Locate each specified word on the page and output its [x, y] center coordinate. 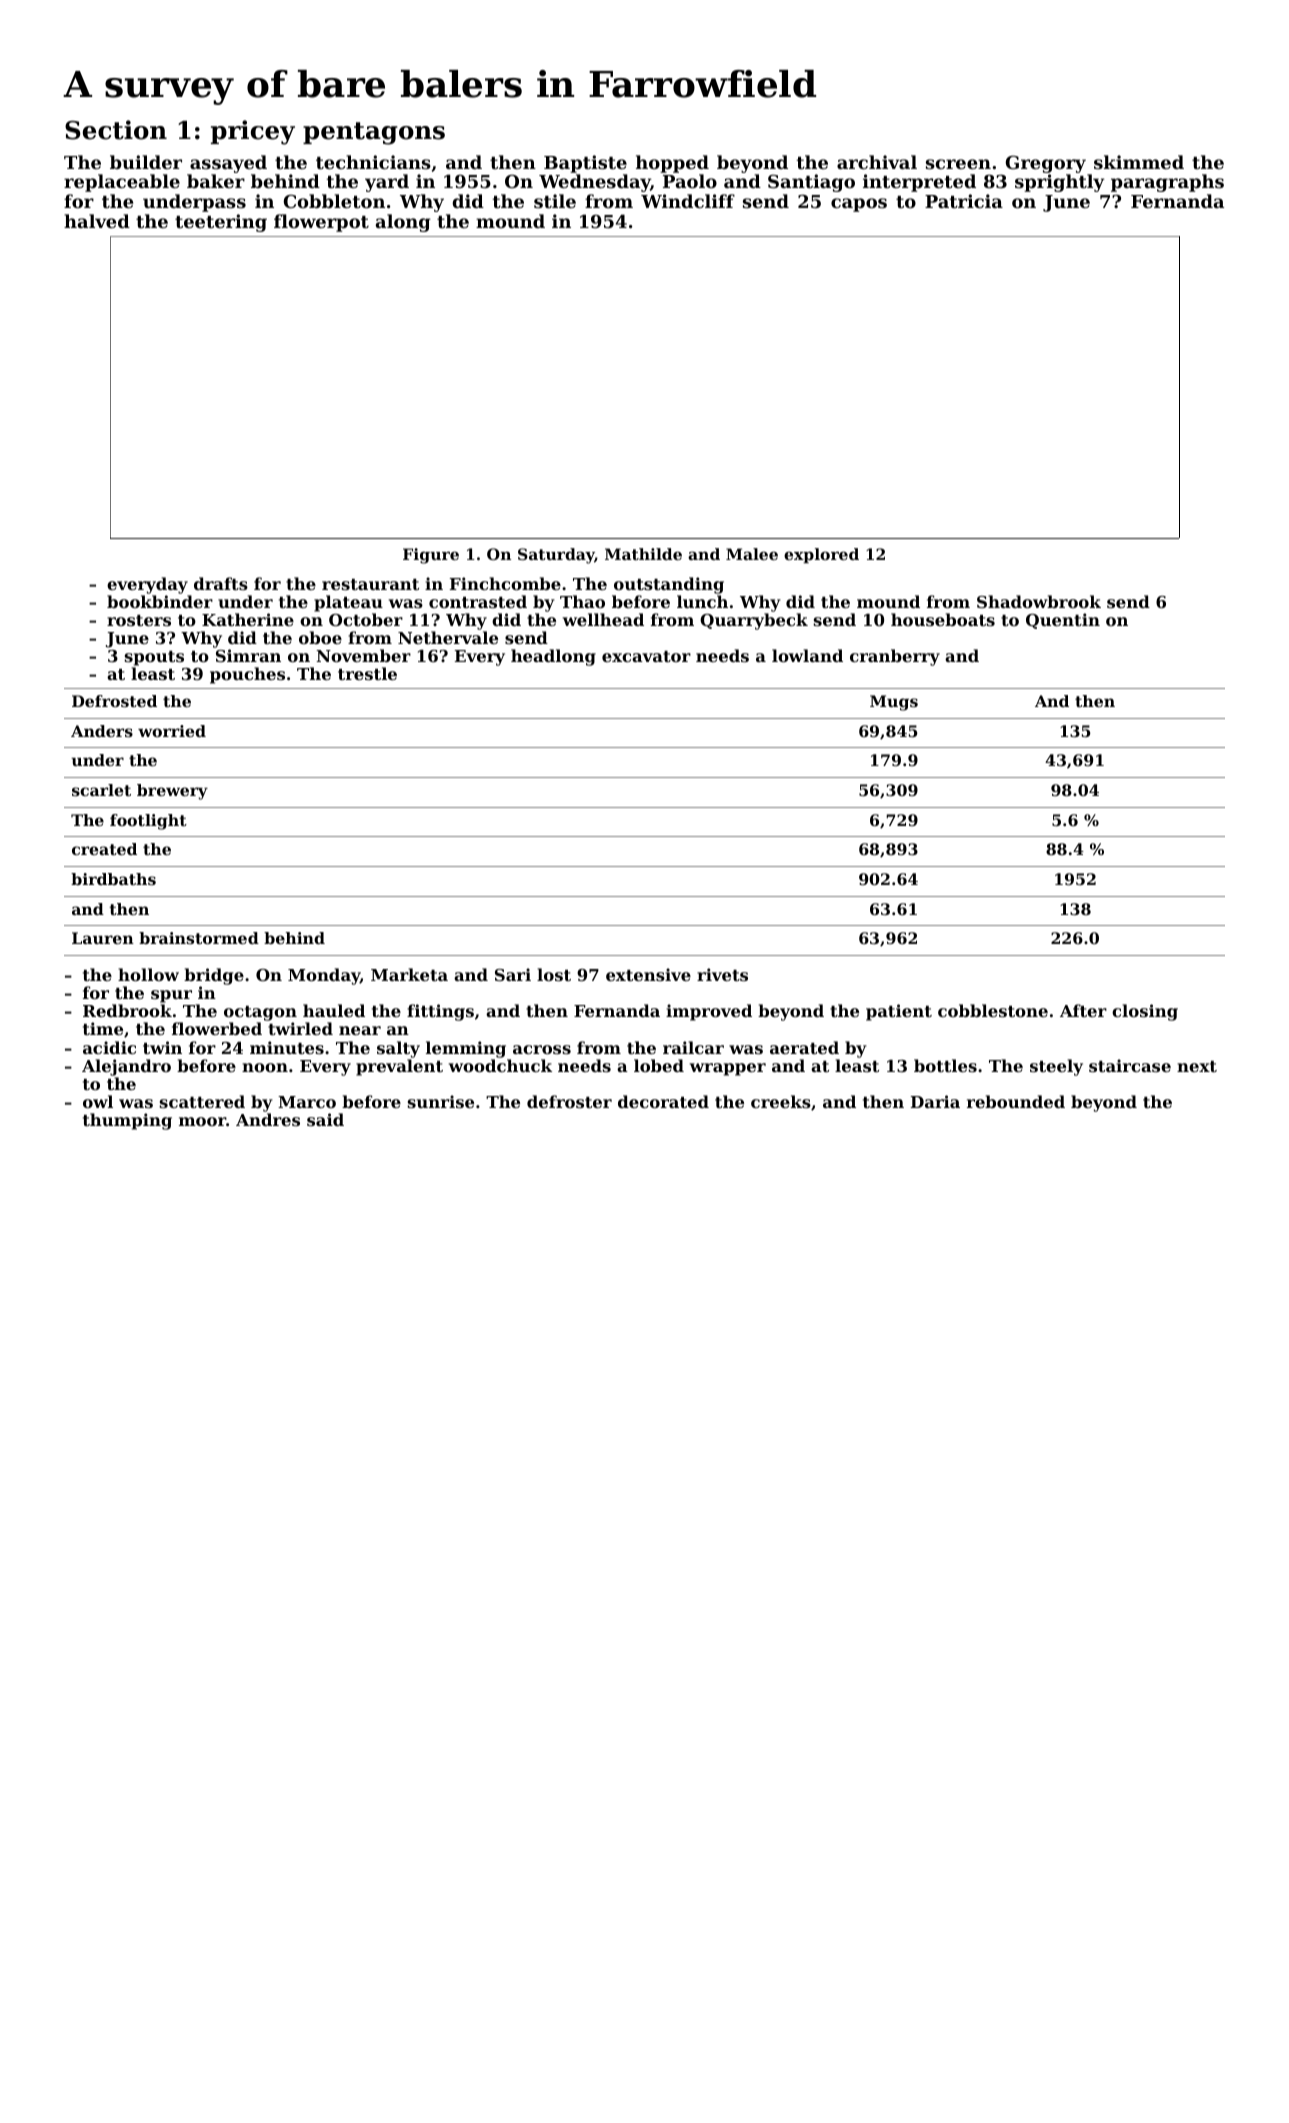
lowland [807, 655]
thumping [127, 1121]
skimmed [1139, 162]
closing [1145, 1012]
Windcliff [688, 201]
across [542, 1049]
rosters [139, 620]
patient [899, 1012]
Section [116, 130]
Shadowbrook [1039, 601]
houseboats [943, 619]
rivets [722, 974]
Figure [431, 556]
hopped [672, 164]
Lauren [103, 938]
